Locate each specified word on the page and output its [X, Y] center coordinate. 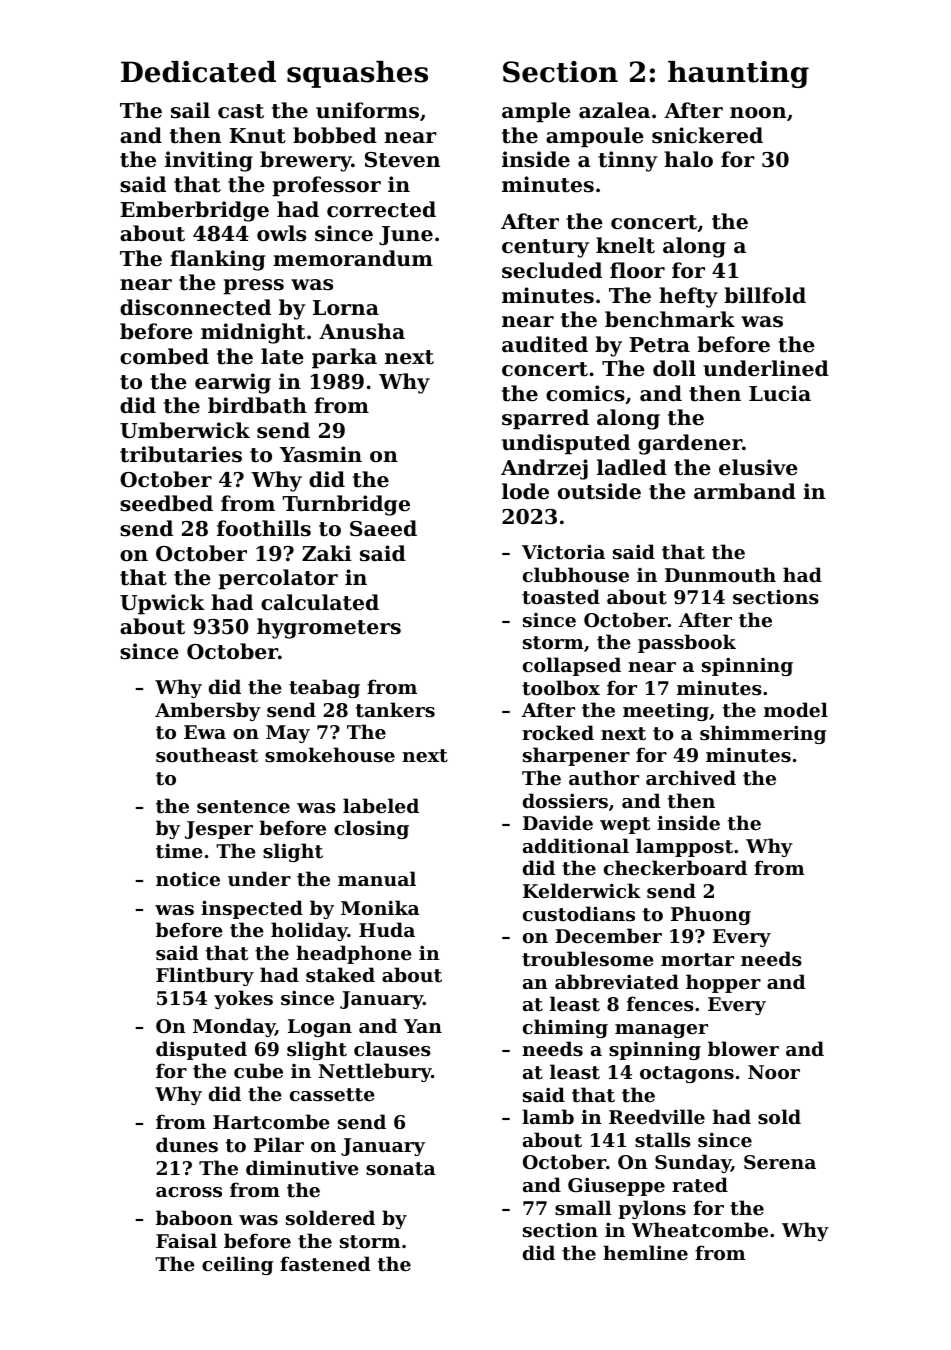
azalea [614, 110]
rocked [558, 732]
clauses [392, 1049]
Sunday [693, 1163]
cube [258, 1070]
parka [344, 358]
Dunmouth [720, 575]
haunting [738, 74]
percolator [278, 579]
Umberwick [185, 430]
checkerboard [675, 867]
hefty [688, 297]
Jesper [219, 830]
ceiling [237, 1265]
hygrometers [329, 628]
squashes [357, 74]
